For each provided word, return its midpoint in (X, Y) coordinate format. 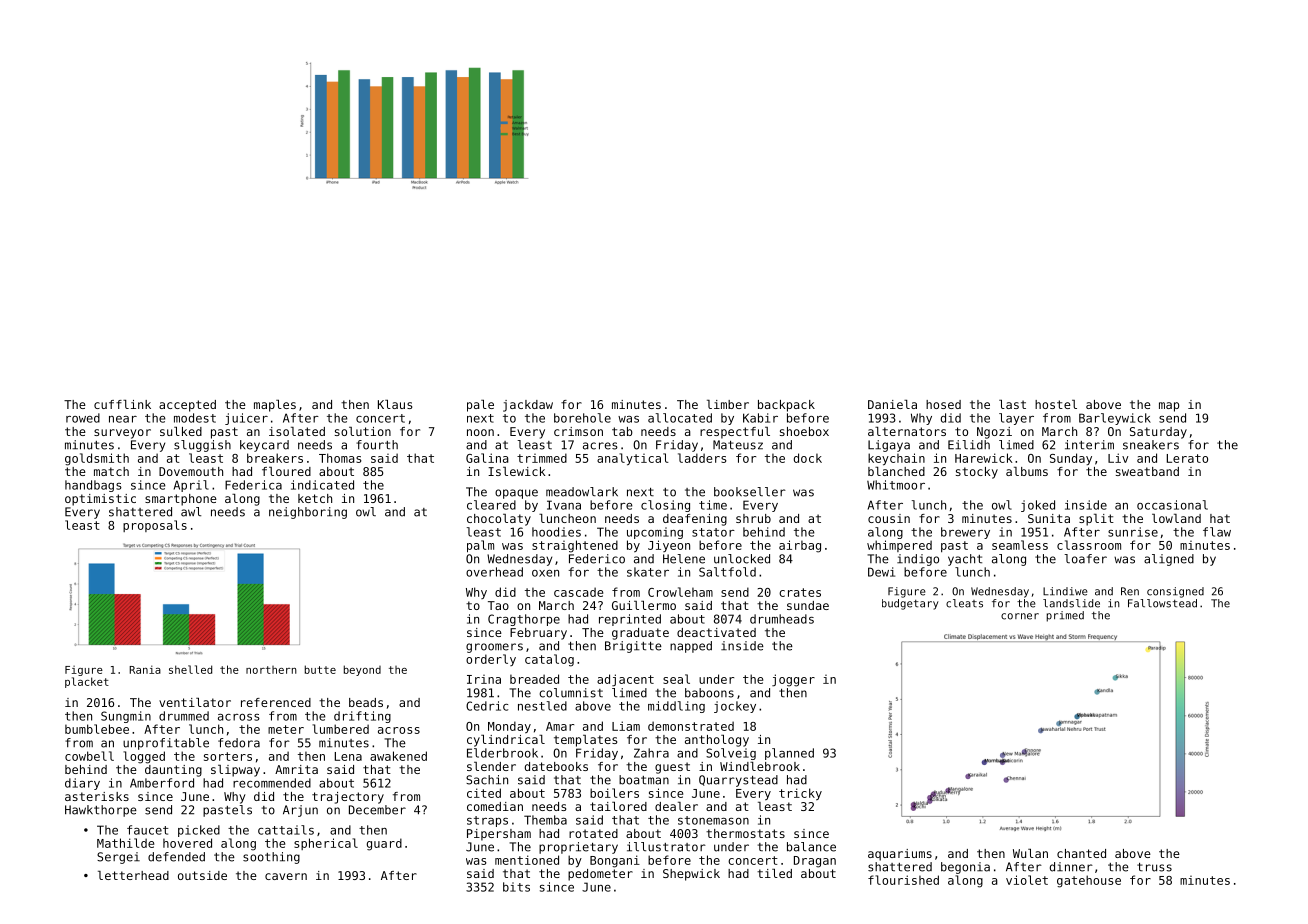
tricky (800, 794)
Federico (597, 559)
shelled (190, 669)
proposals (155, 526)
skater (648, 572)
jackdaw (528, 406)
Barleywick (1115, 419)
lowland (1176, 518)
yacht (965, 560)
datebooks (556, 766)
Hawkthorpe (101, 811)
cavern (286, 876)
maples (275, 406)
